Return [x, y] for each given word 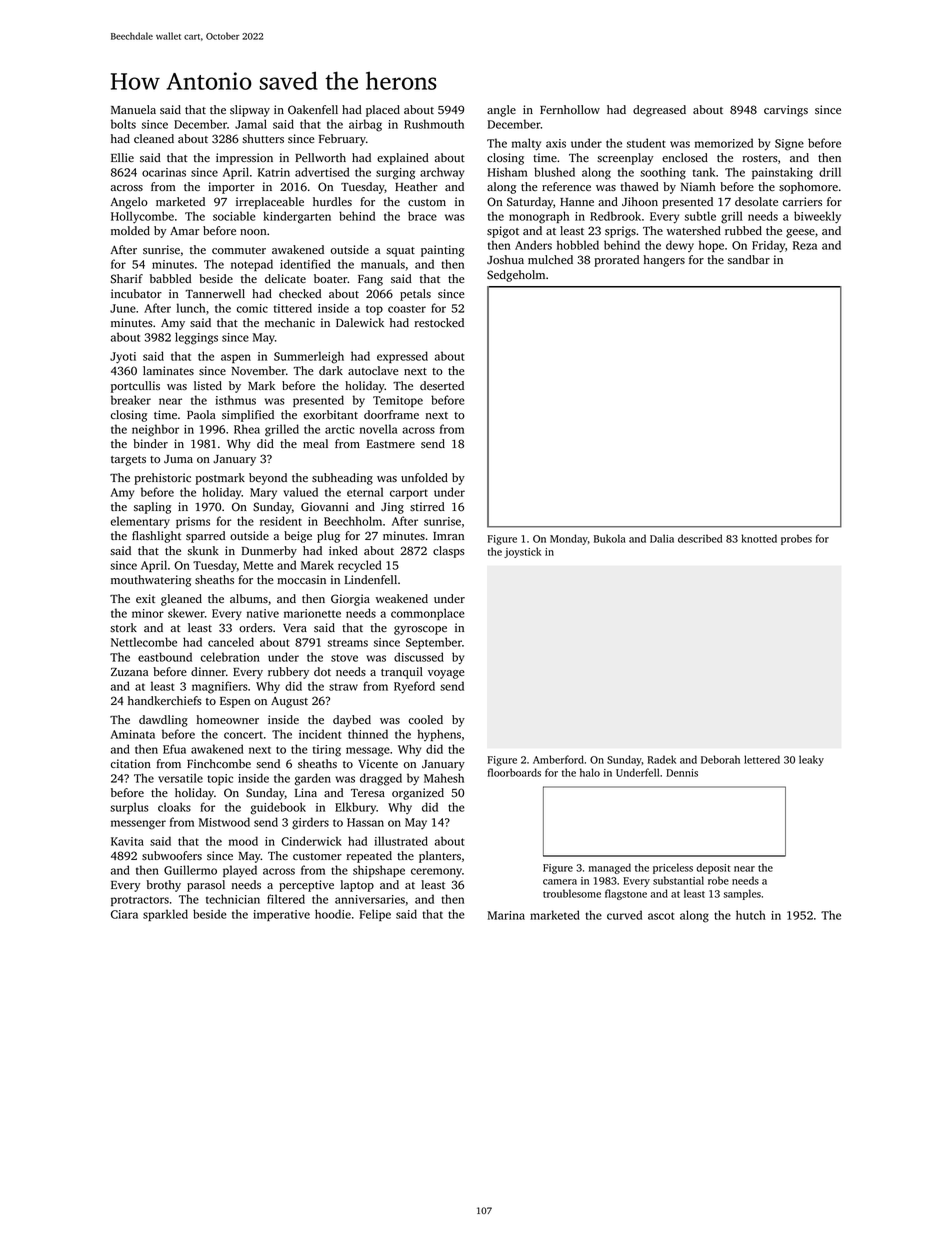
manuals [383, 264]
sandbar [749, 259]
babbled [170, 278]
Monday [569, 539]
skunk [203, 550]
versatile [180, 778]
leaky [811, 760]
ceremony [436, 872]
